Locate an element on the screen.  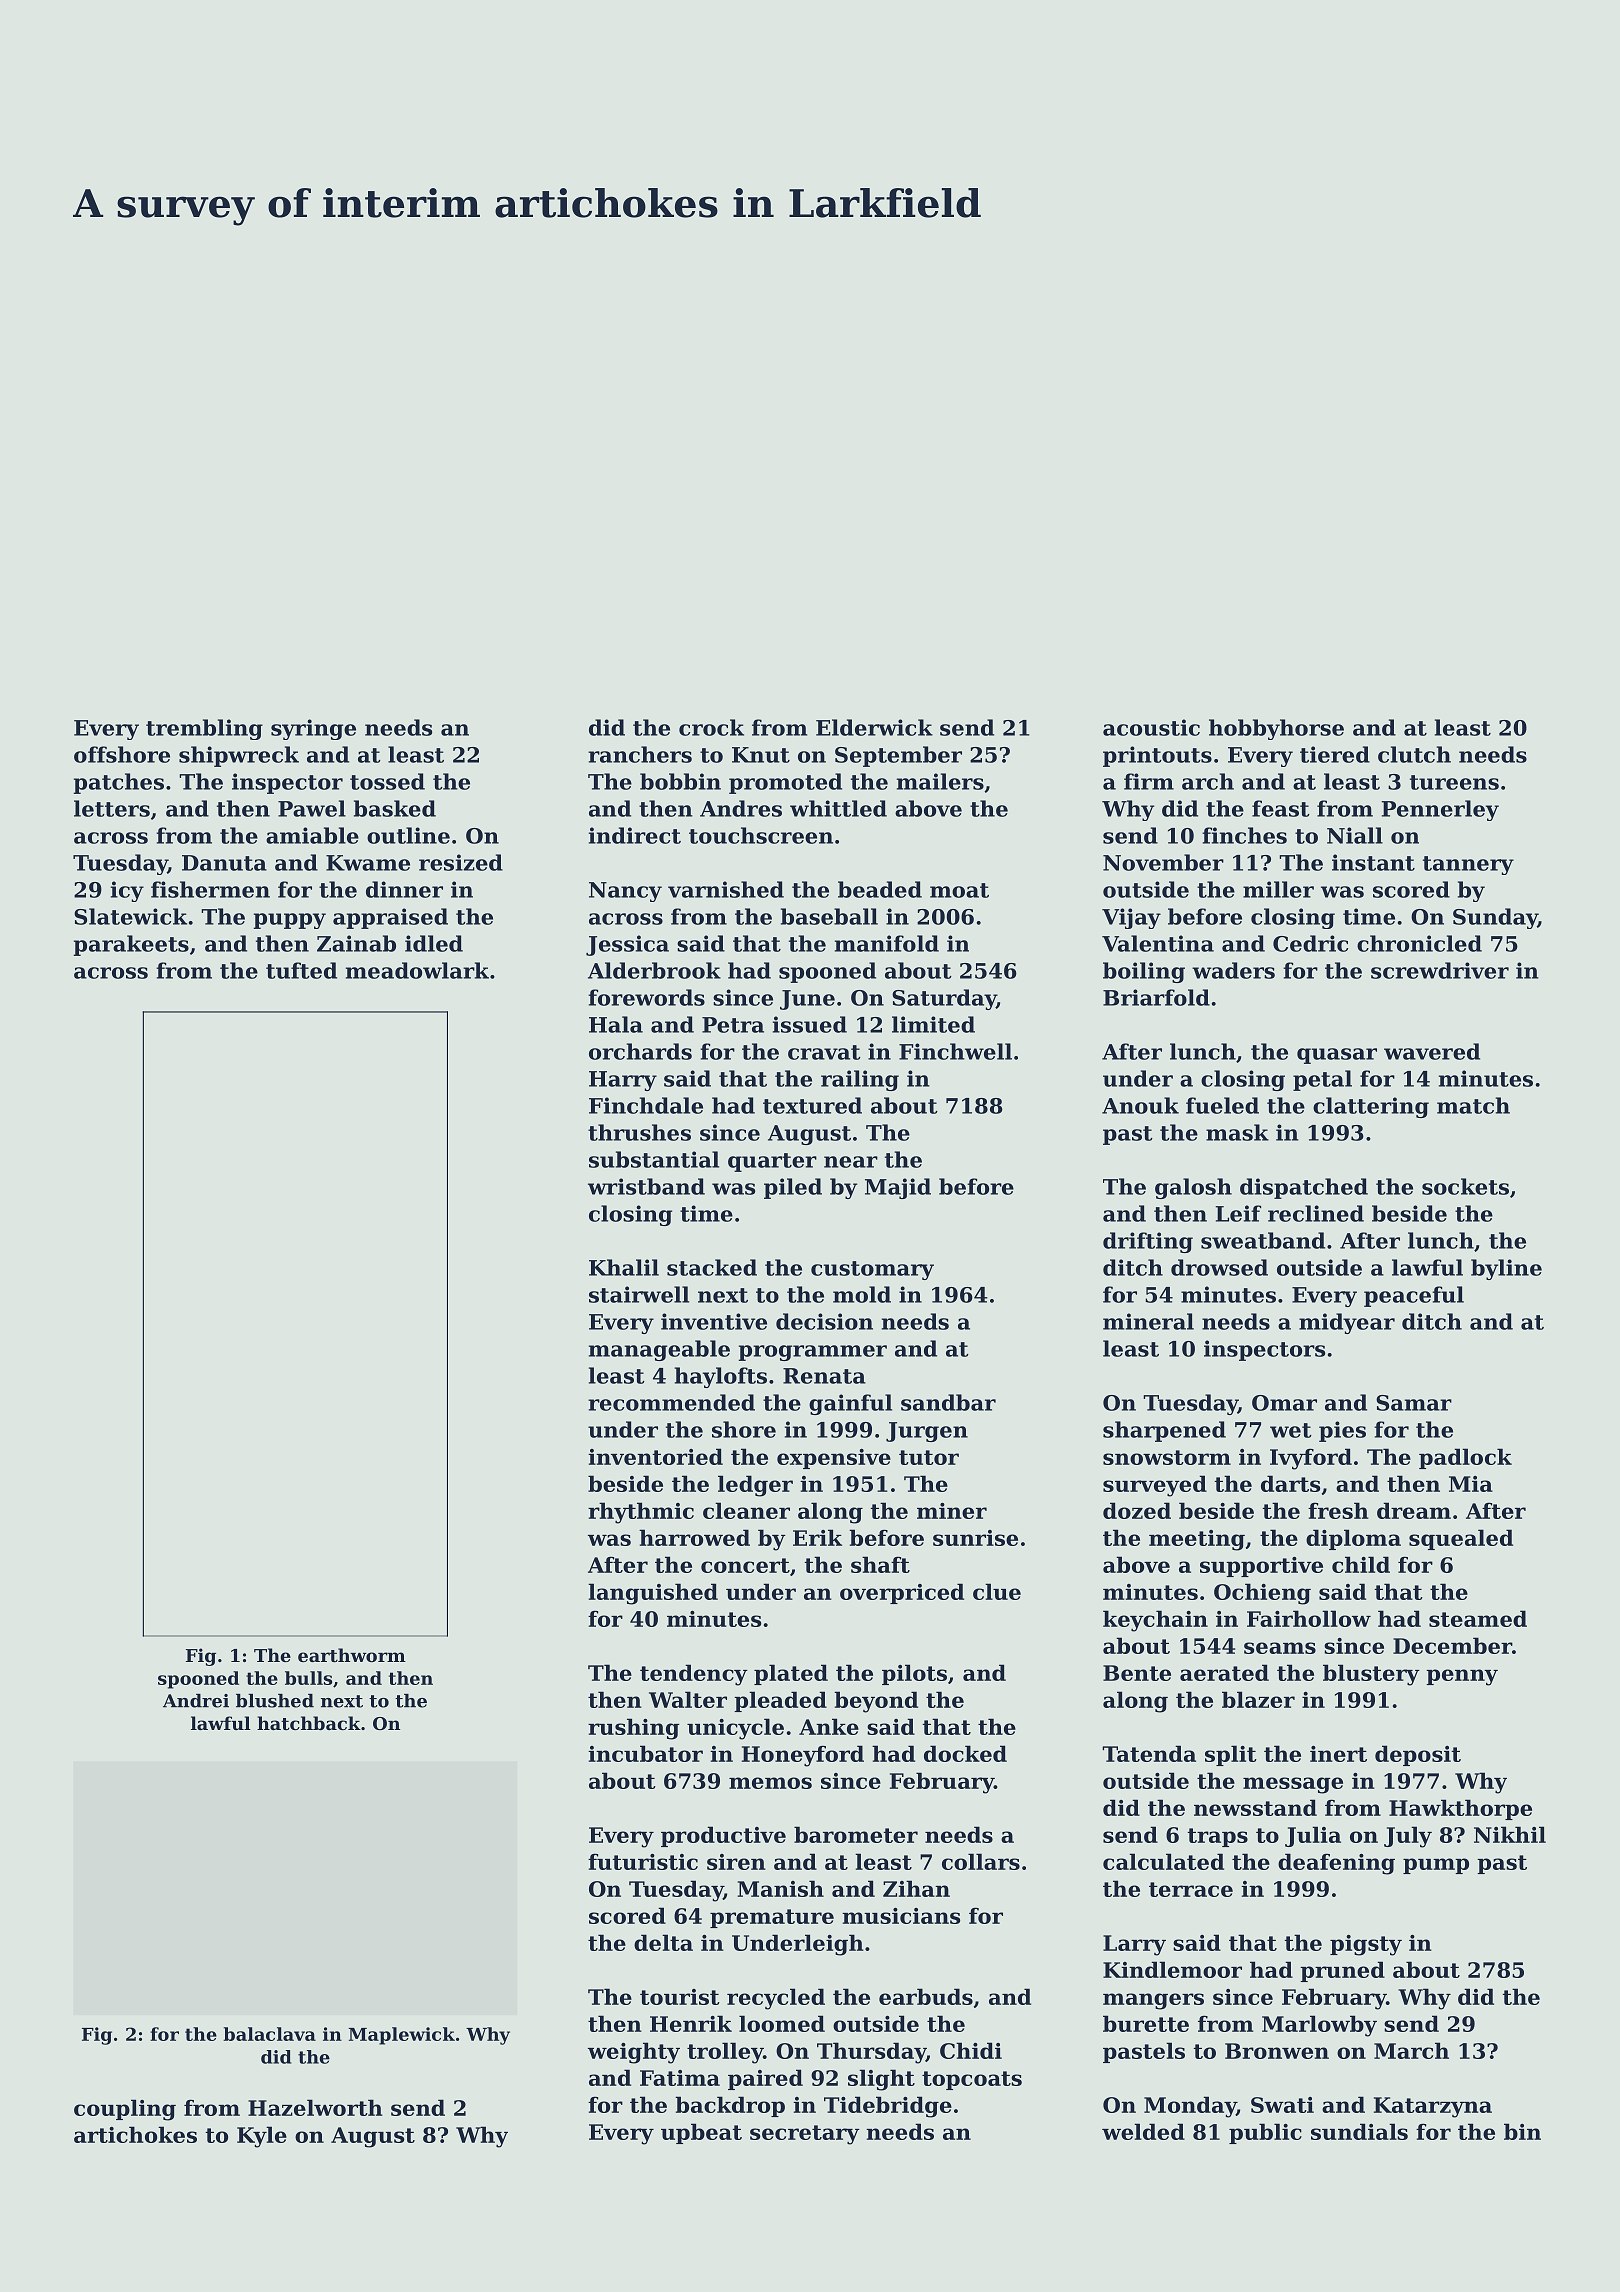
earthworm is located at coordinates (352, 1655).
